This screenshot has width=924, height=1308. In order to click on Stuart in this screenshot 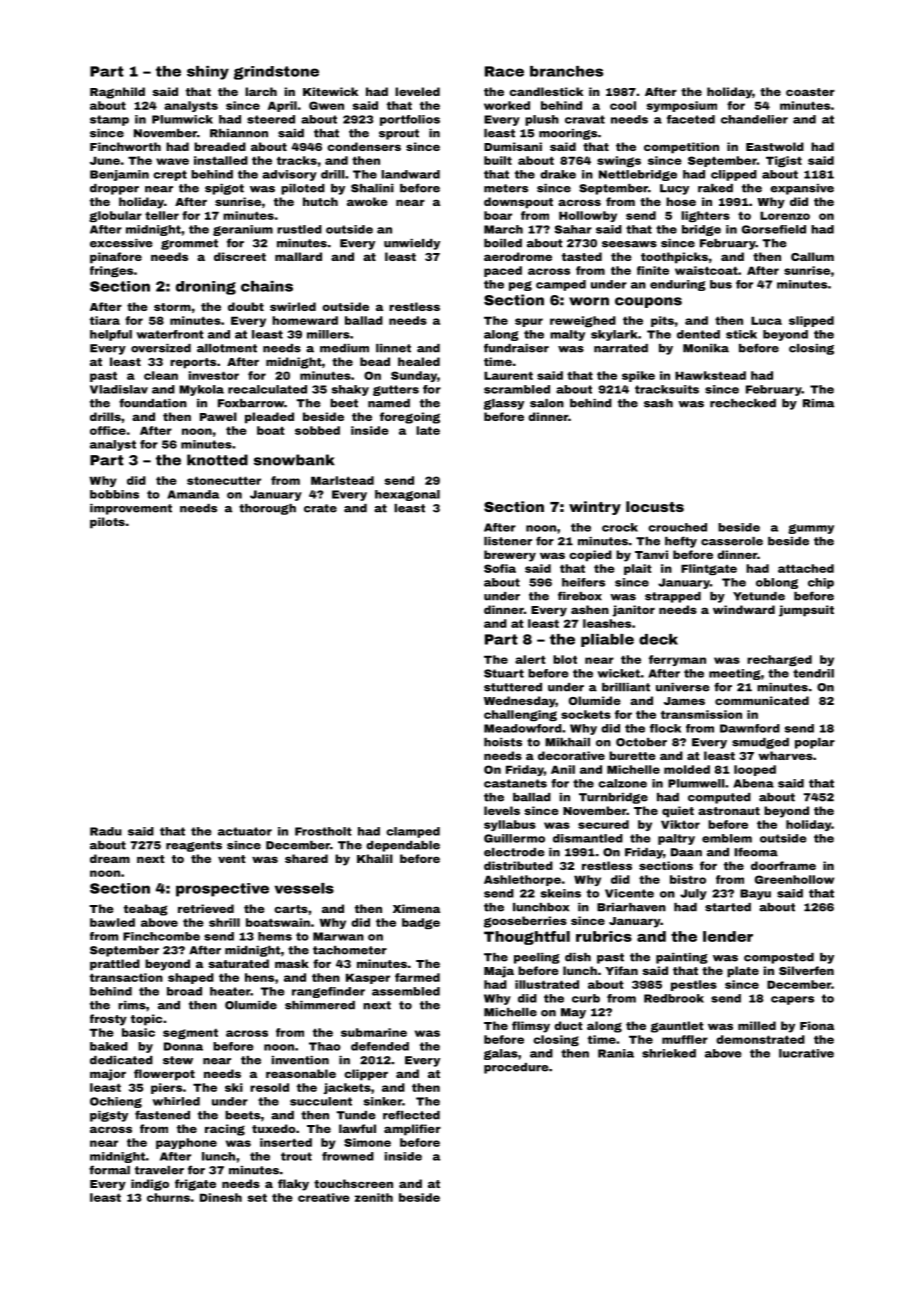, I will do `click(504, 673)`.
